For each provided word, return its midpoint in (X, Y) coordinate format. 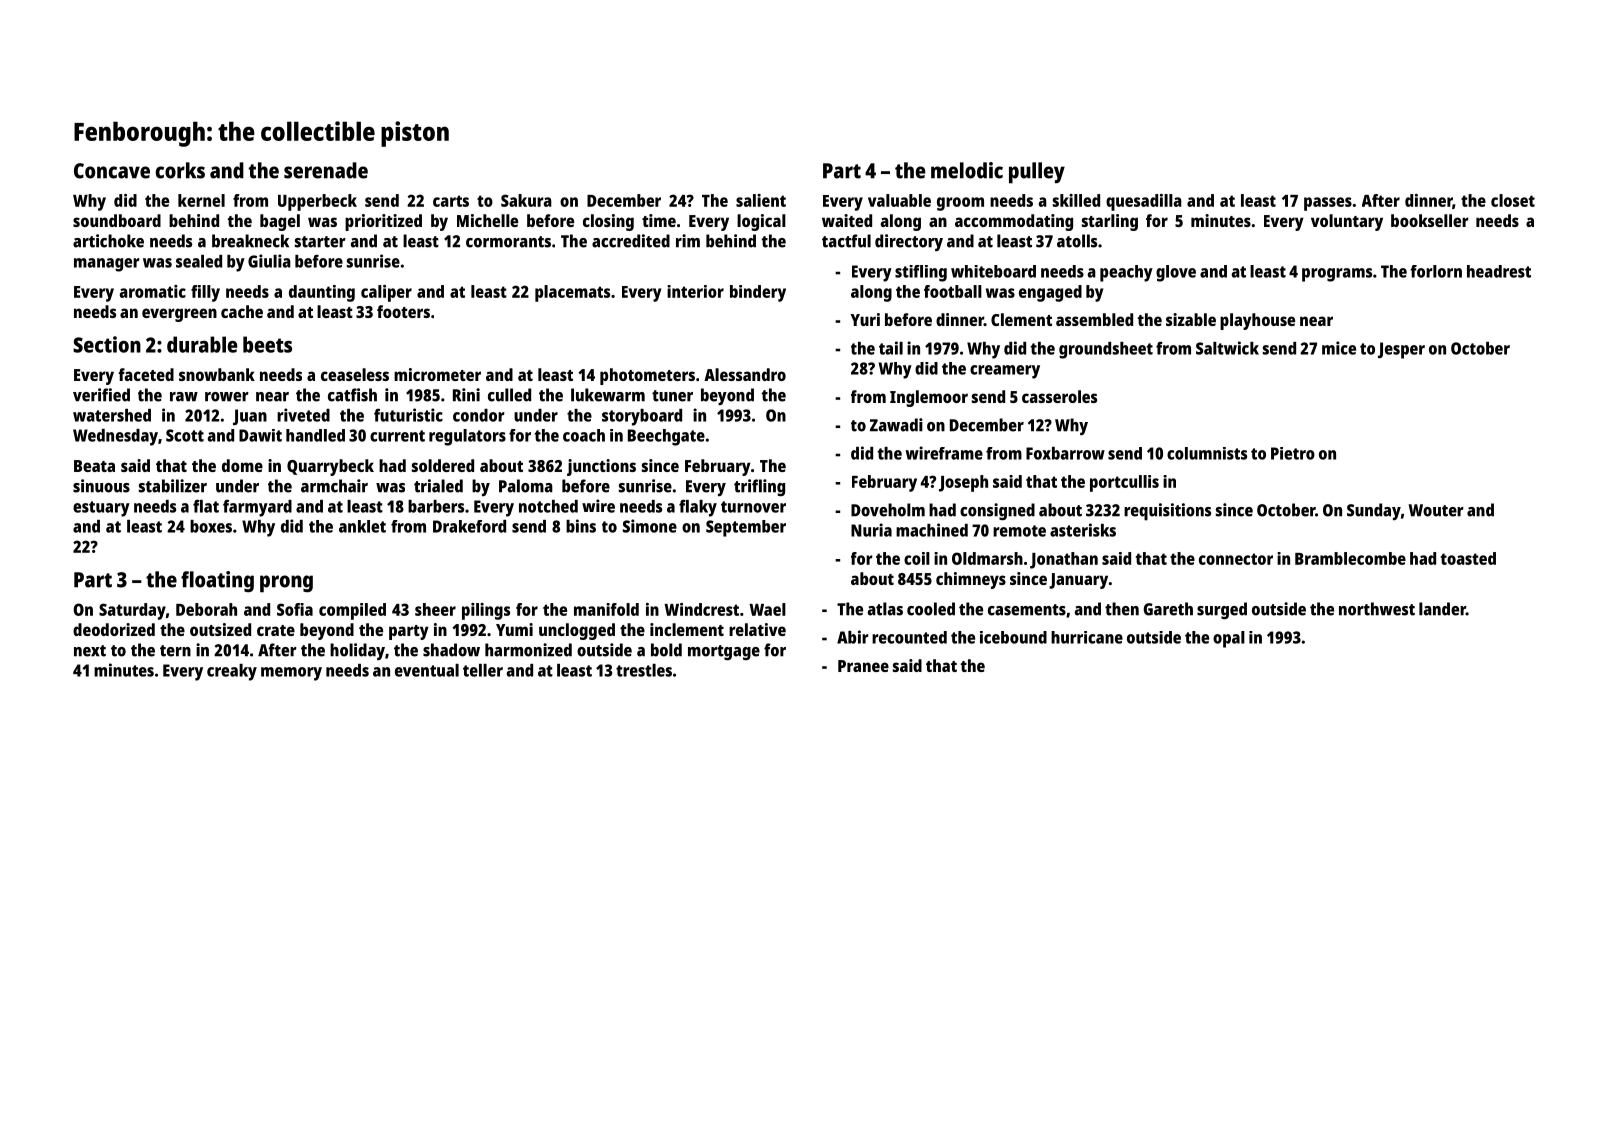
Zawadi (896, 425)
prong (286, 584)
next (90, 651)
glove (1176, 273)
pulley (1037, 173)
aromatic (153, 291)
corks (180, 170)
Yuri (865, 319)
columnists (1207, 453)
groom (960, 204)
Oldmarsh (987, 558)
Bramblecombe (1350, 558)
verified (101, 395)
